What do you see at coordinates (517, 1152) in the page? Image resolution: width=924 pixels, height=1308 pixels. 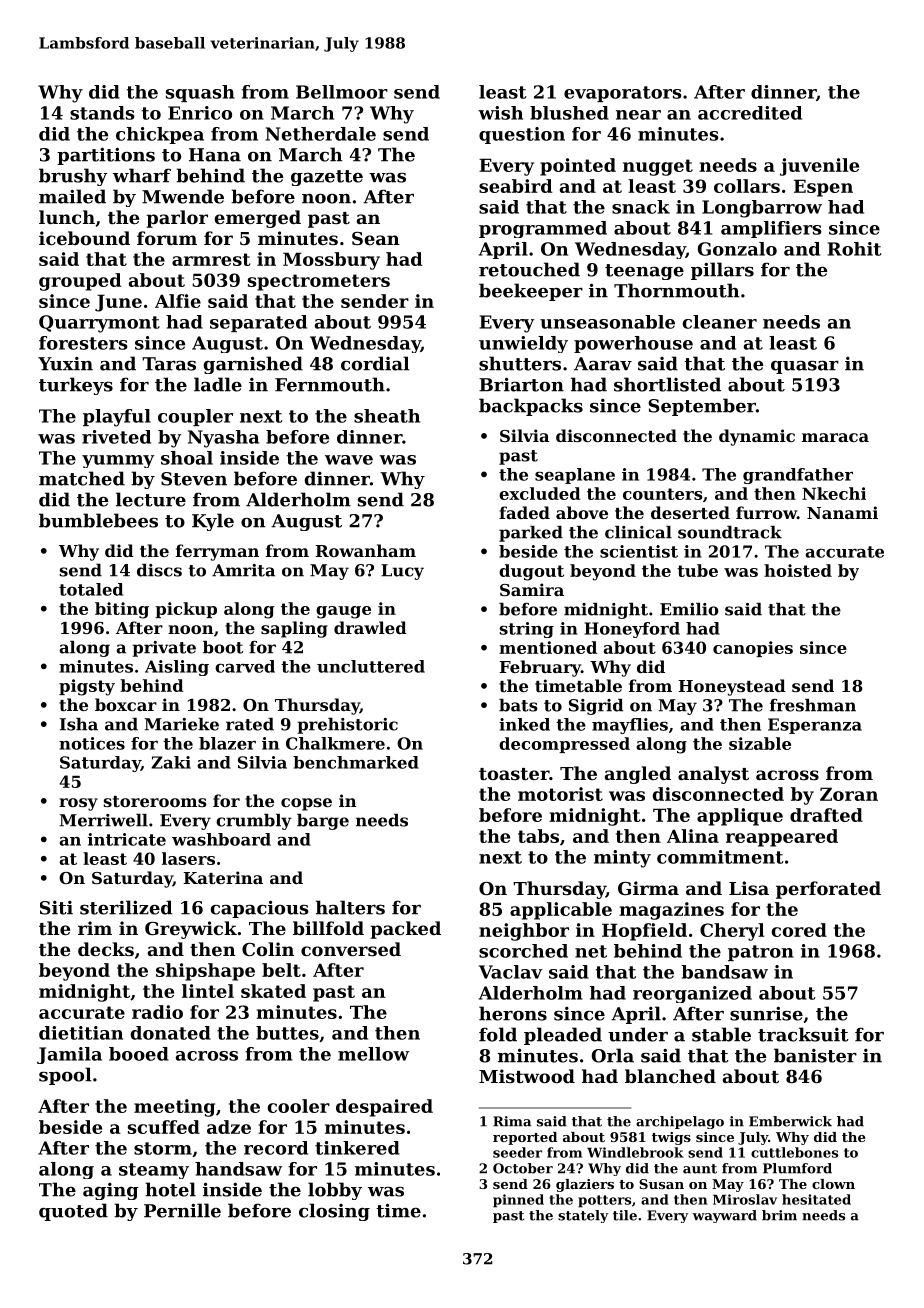 I see `seeder` at bounding box center [517, 1152].
